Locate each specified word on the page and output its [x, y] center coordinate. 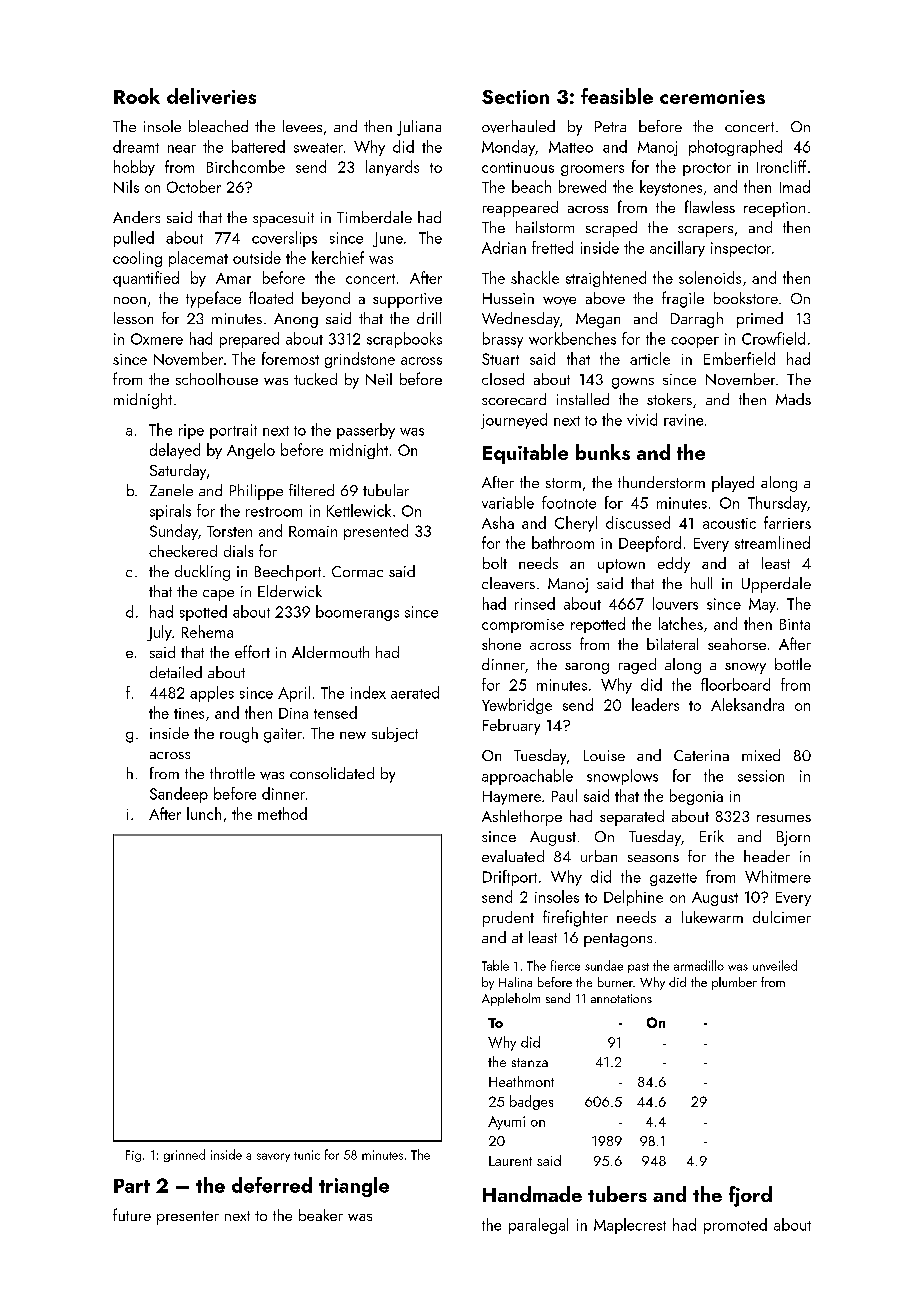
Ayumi [506, 1123]
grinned [184, 1155]
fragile [683, 299]
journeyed [514, 421]
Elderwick [290, 591]
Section [515, 97]
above [605, 298]
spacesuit [283, 219]
